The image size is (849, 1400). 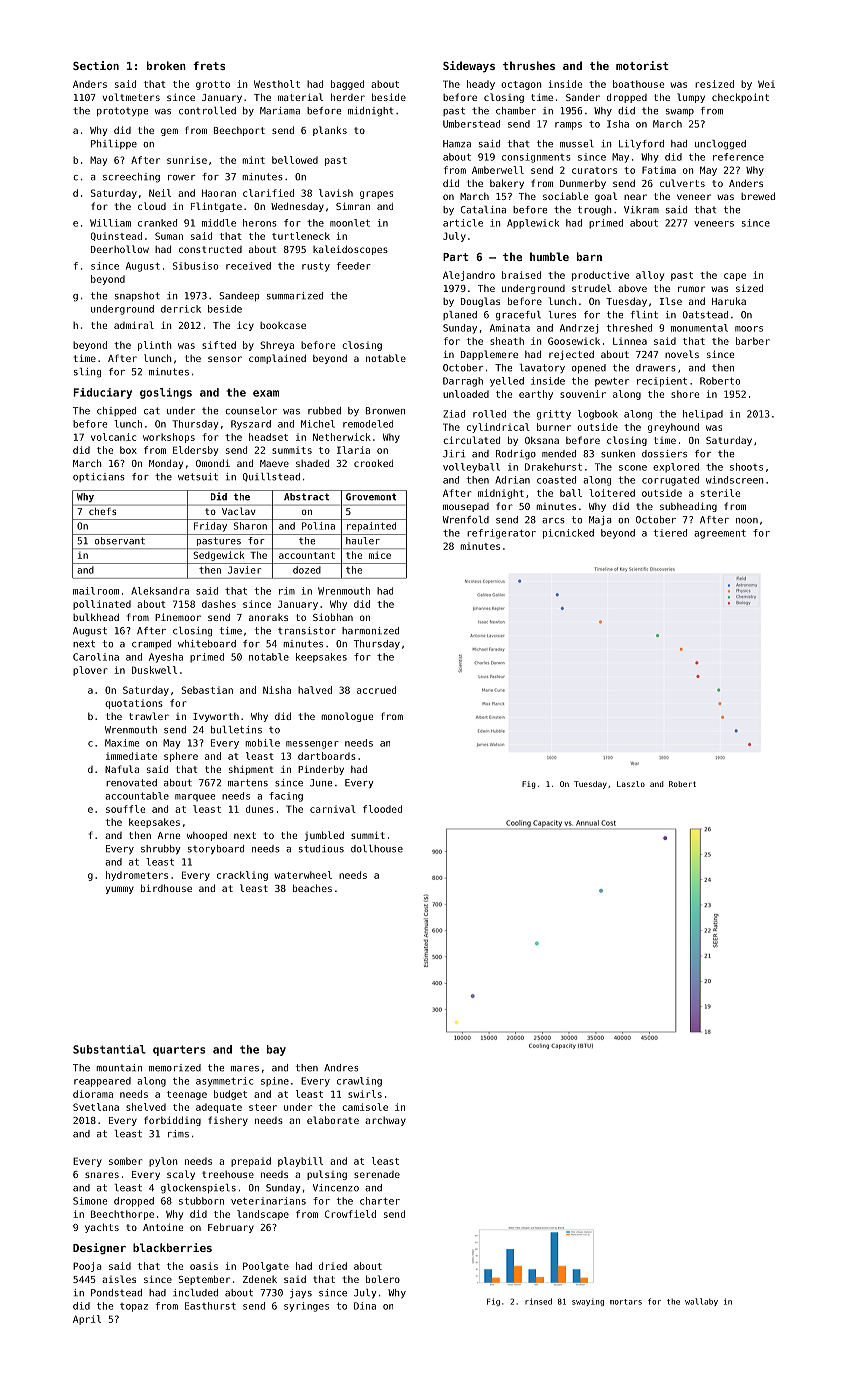 What do you see at coordinates (122, 743) in the document?
I see `Maxime` at bounding box center [122, 743].
